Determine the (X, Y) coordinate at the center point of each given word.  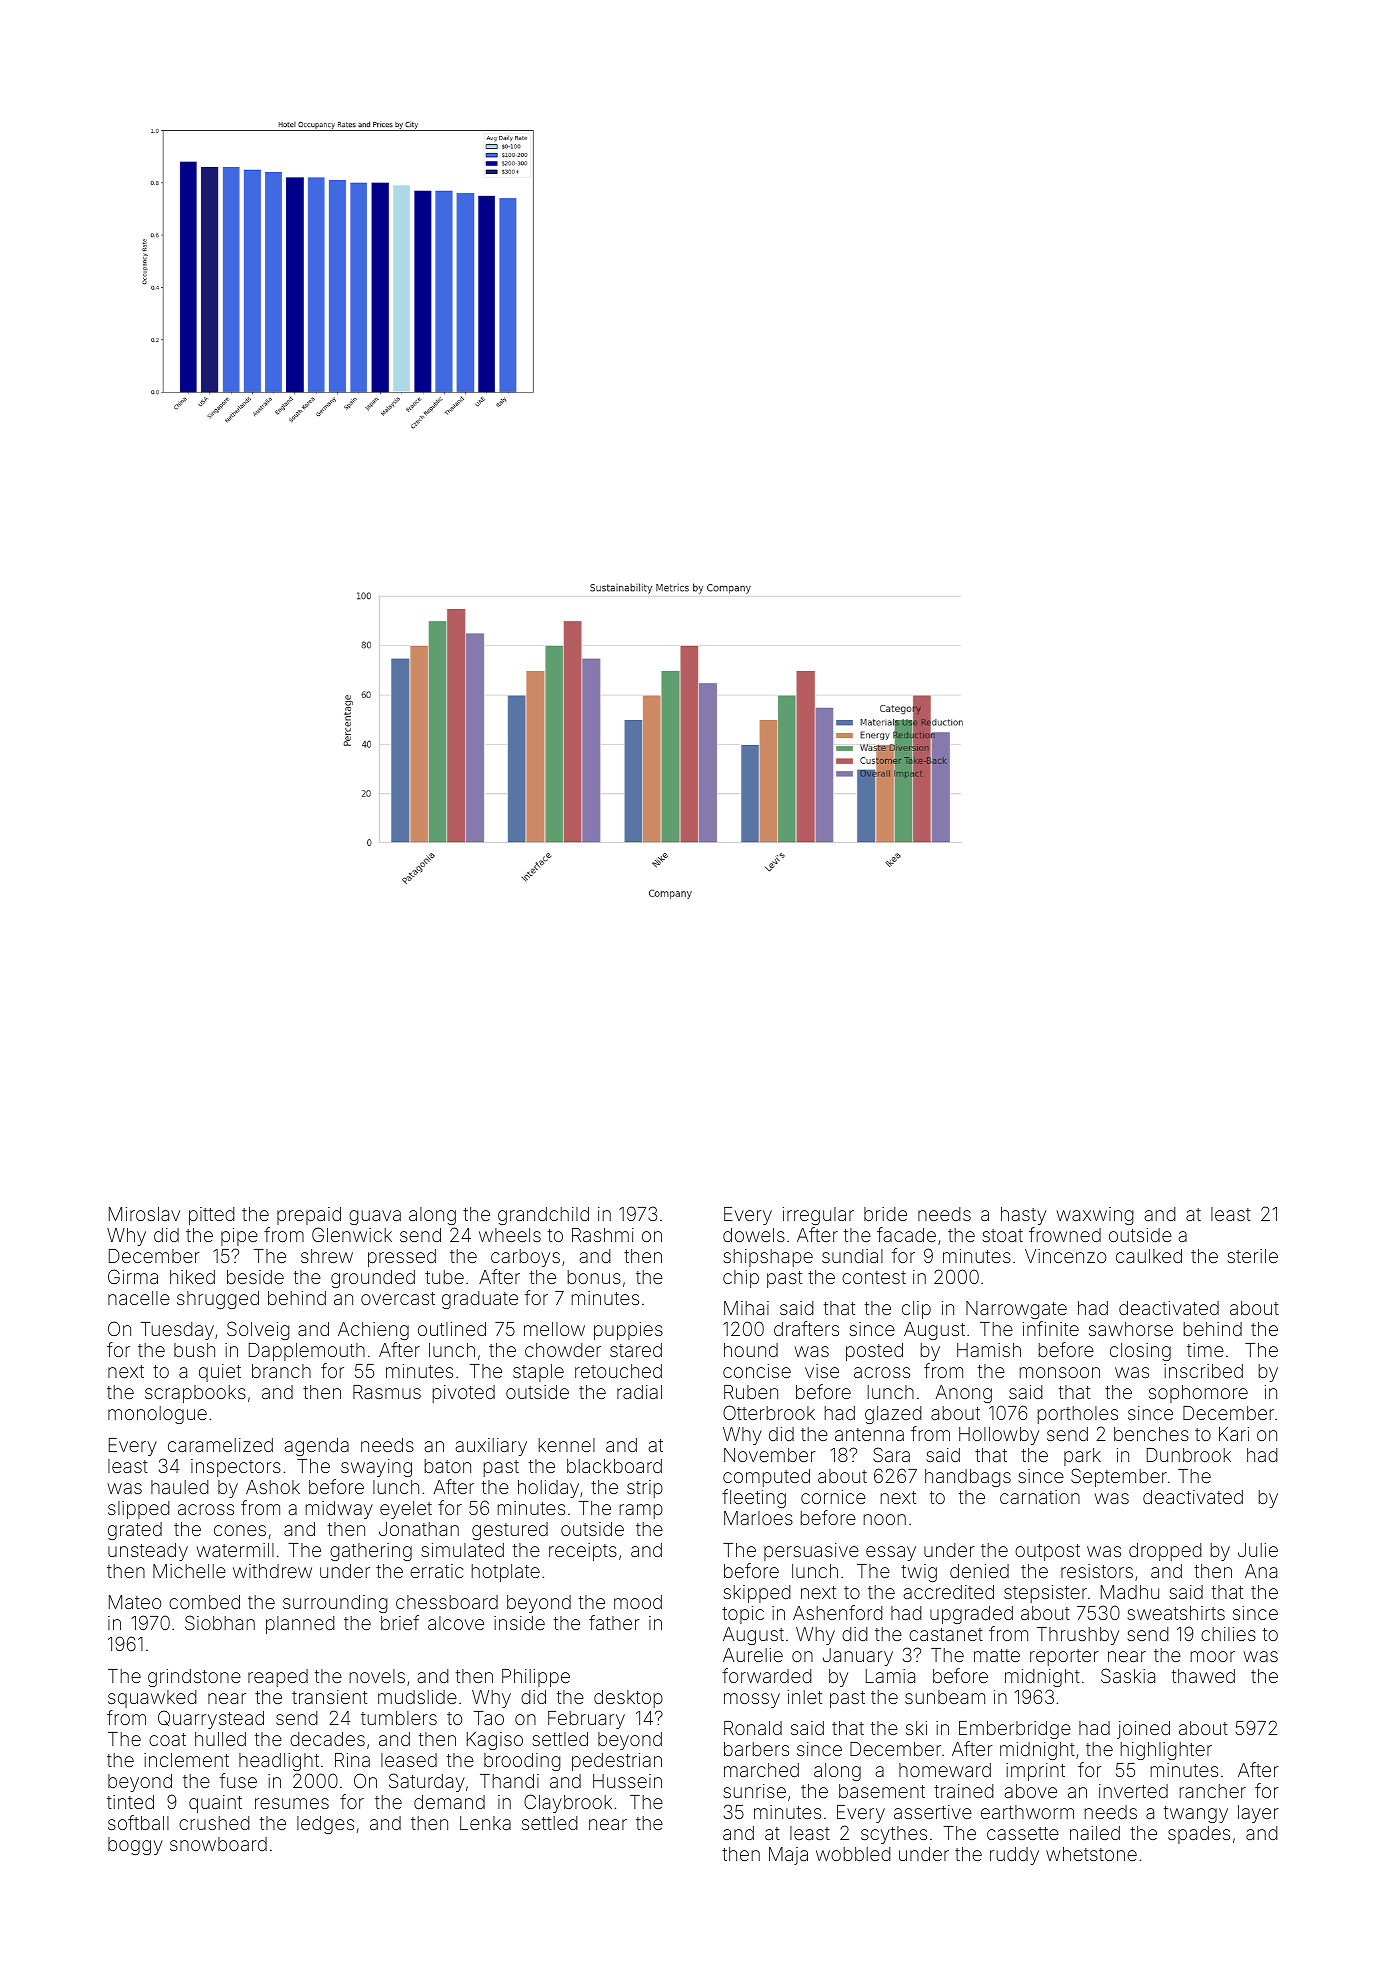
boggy (135, 1846)
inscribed (1203, 1371)
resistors (1097, 1571)
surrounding (335, 1604)
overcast (398, 1298)
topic (743, 1615)
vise (822, 1371)
